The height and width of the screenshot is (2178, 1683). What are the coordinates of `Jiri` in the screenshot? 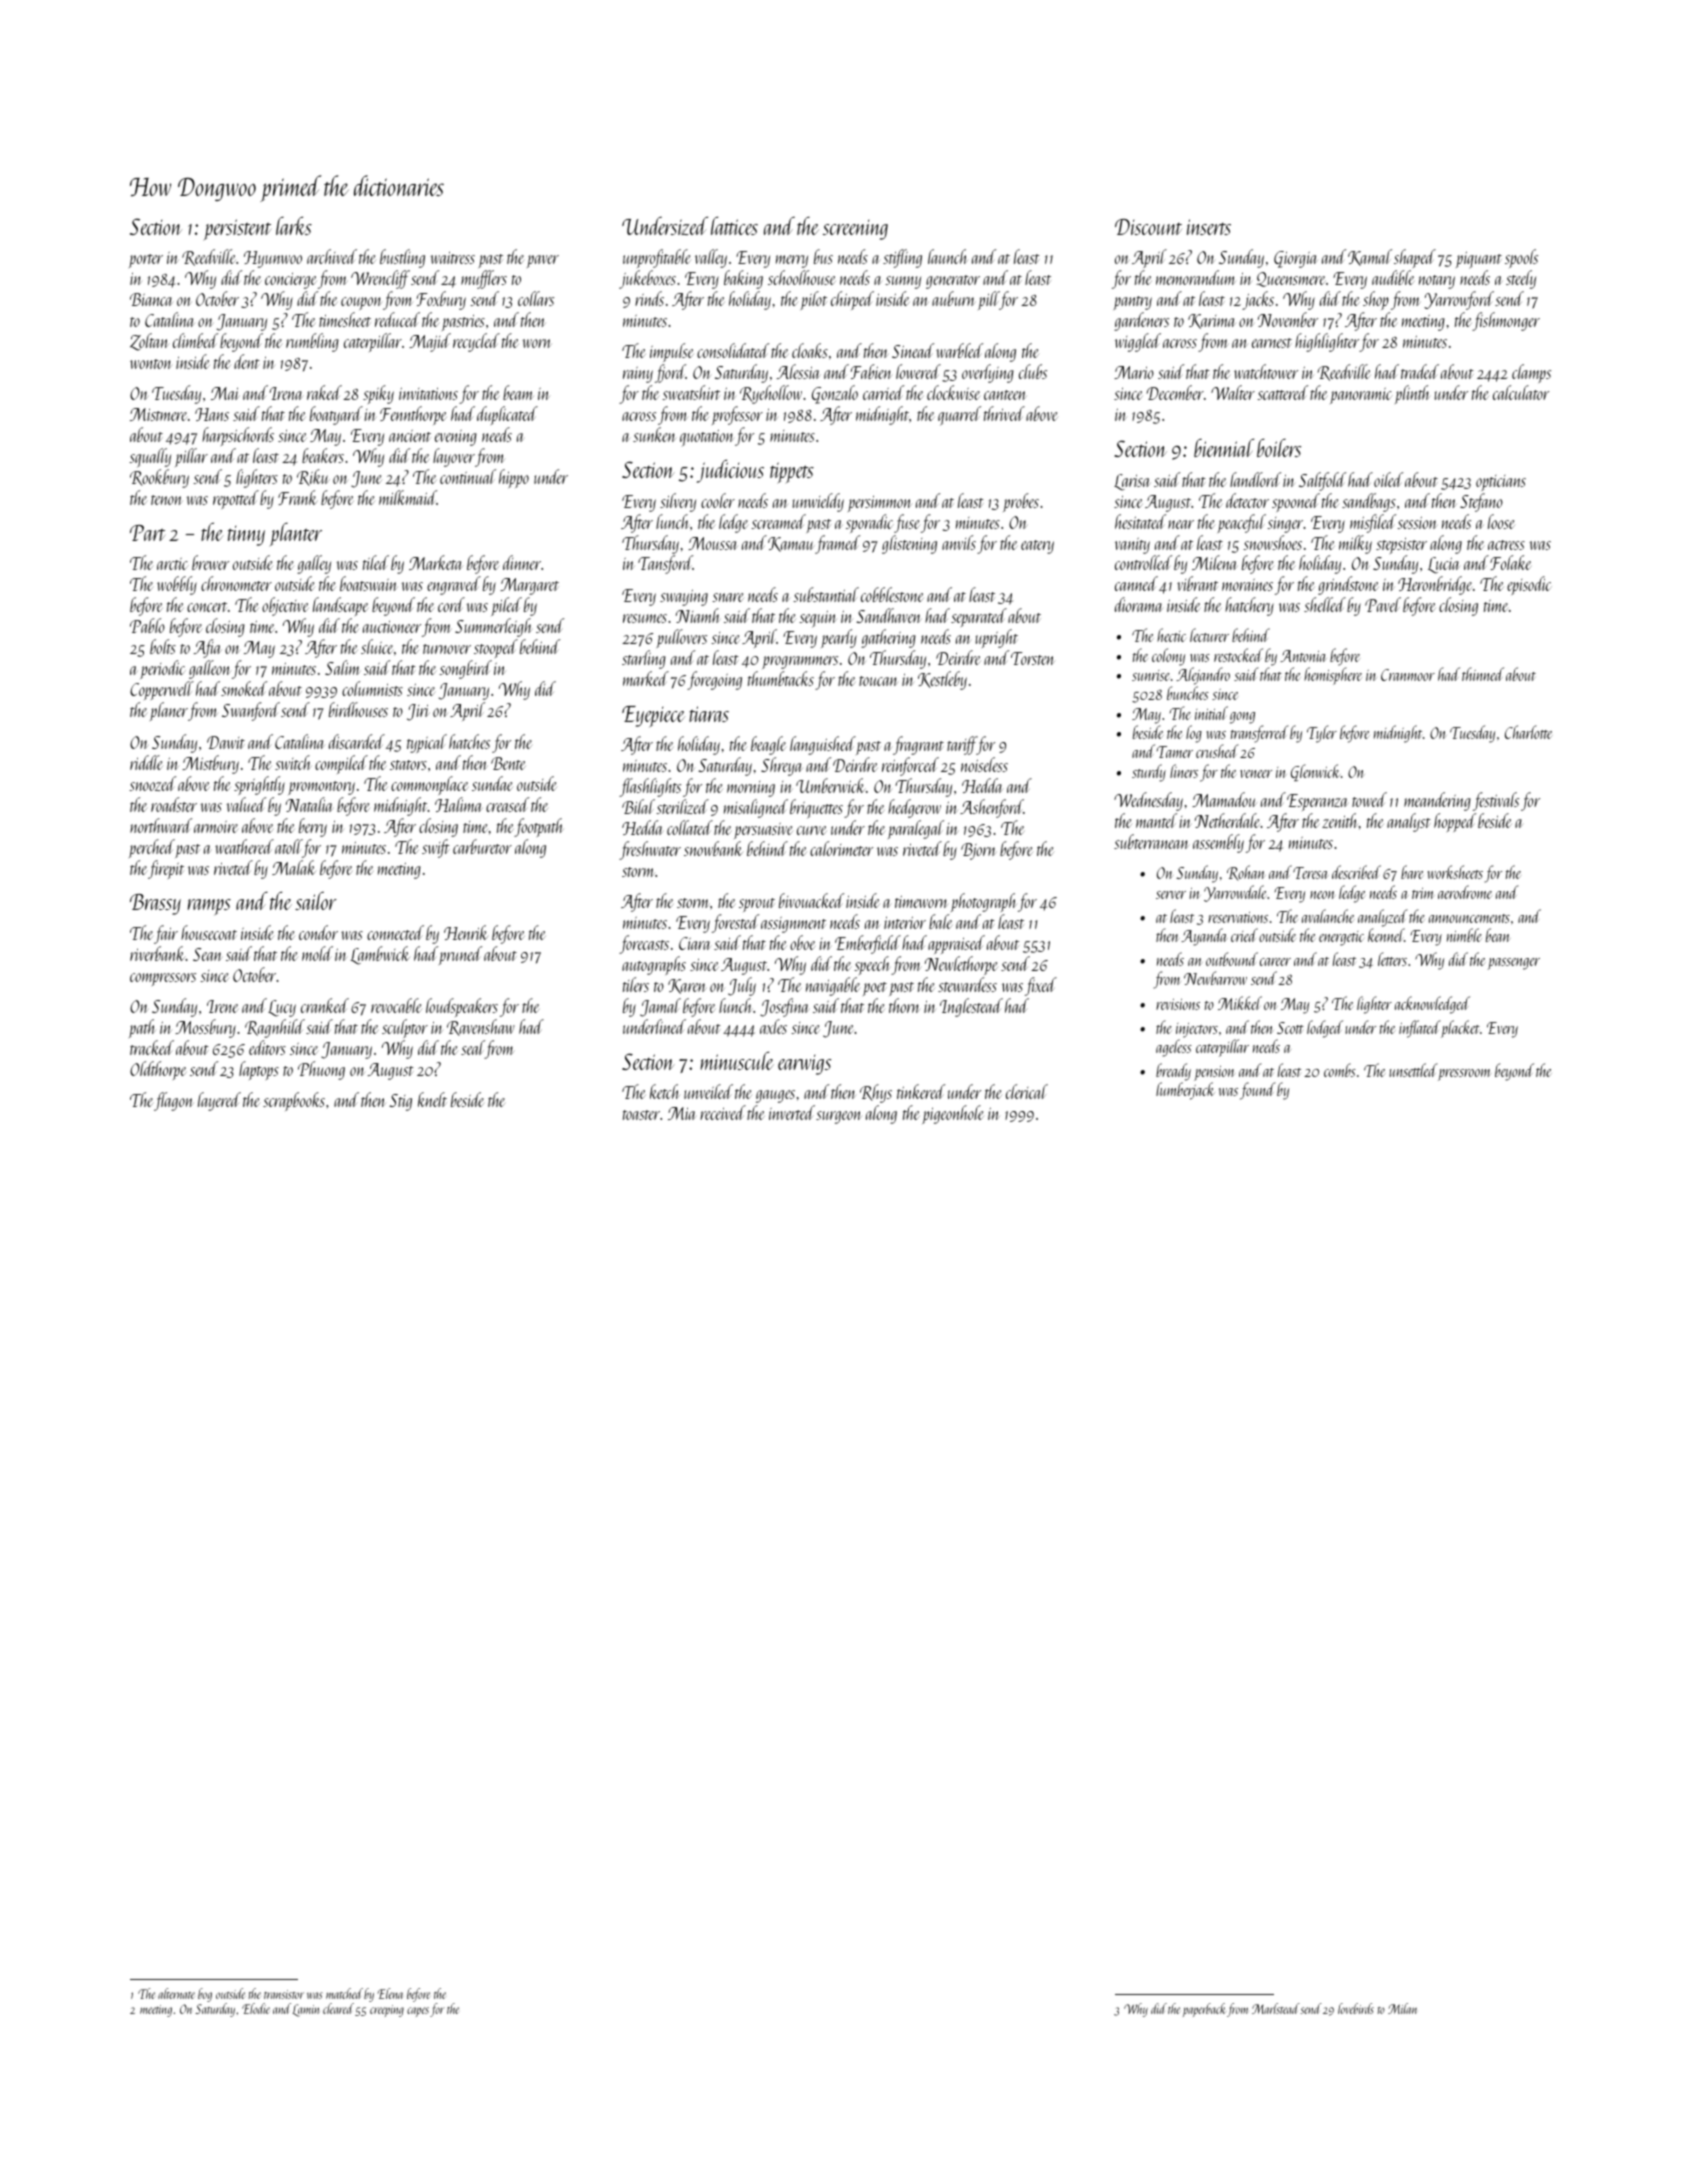 It's located at (418, 712).
